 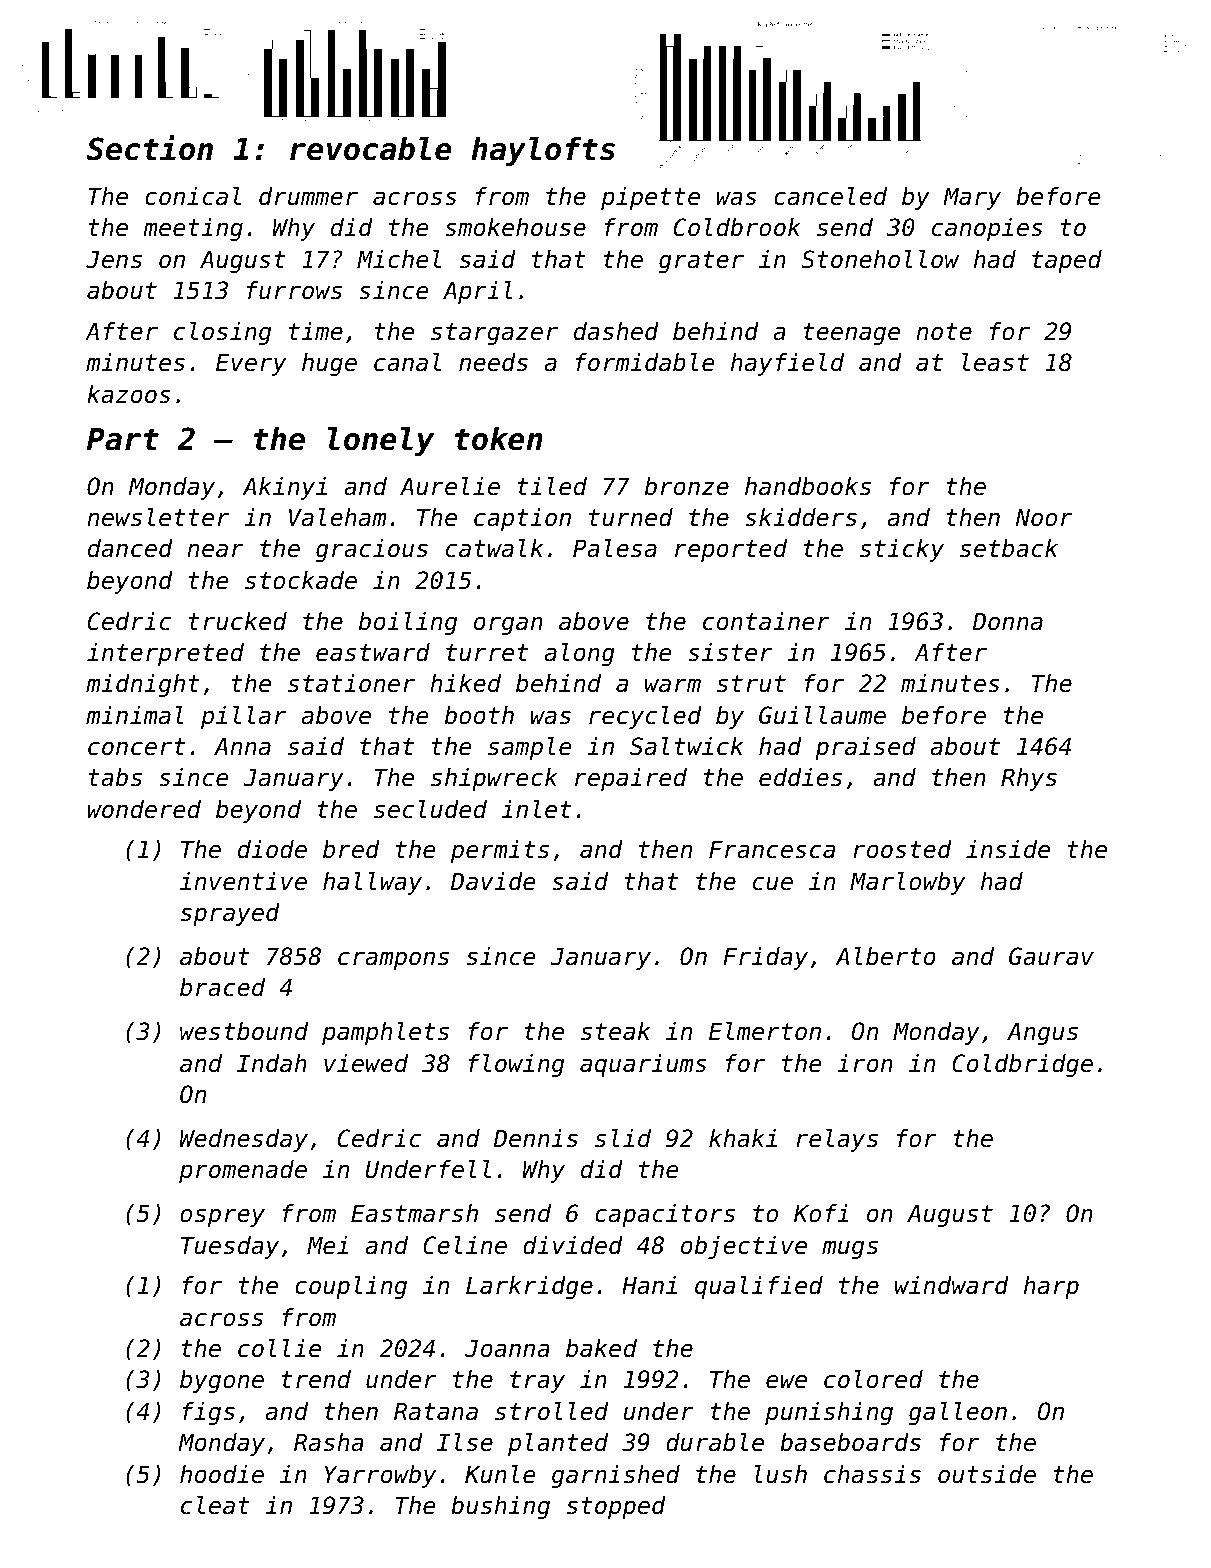 I want to click on harp, so click(x=1051, y=1287).
